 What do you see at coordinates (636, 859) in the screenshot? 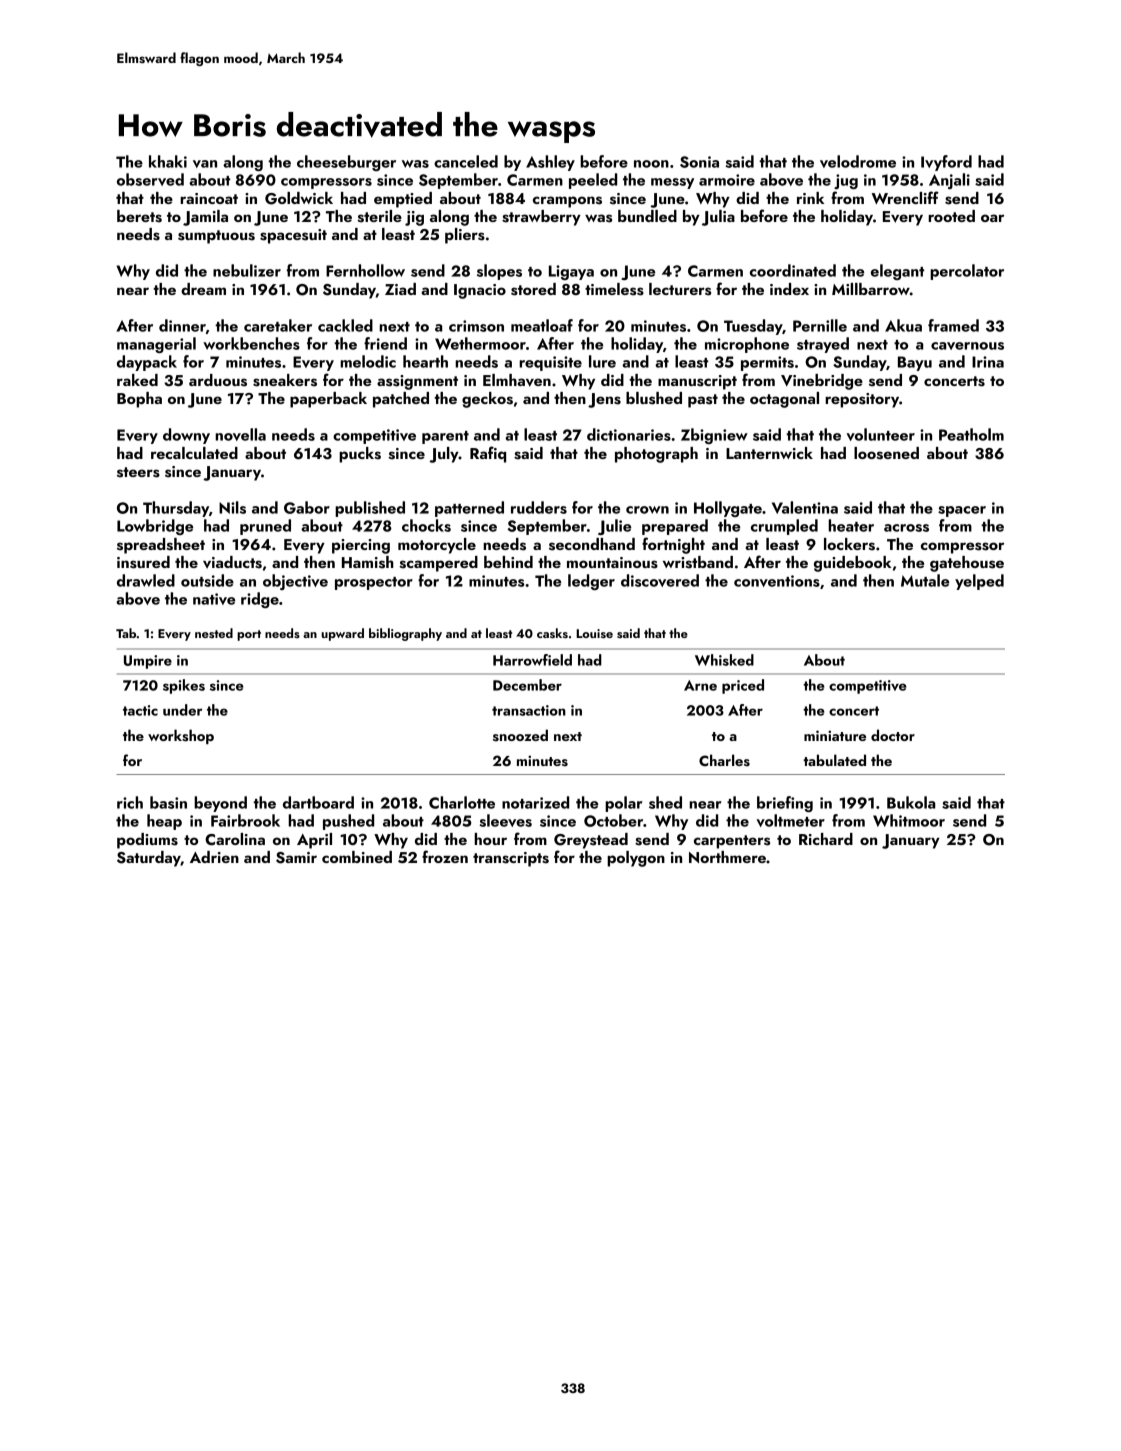
I see `polygon` at bounding box center [636, 859].
